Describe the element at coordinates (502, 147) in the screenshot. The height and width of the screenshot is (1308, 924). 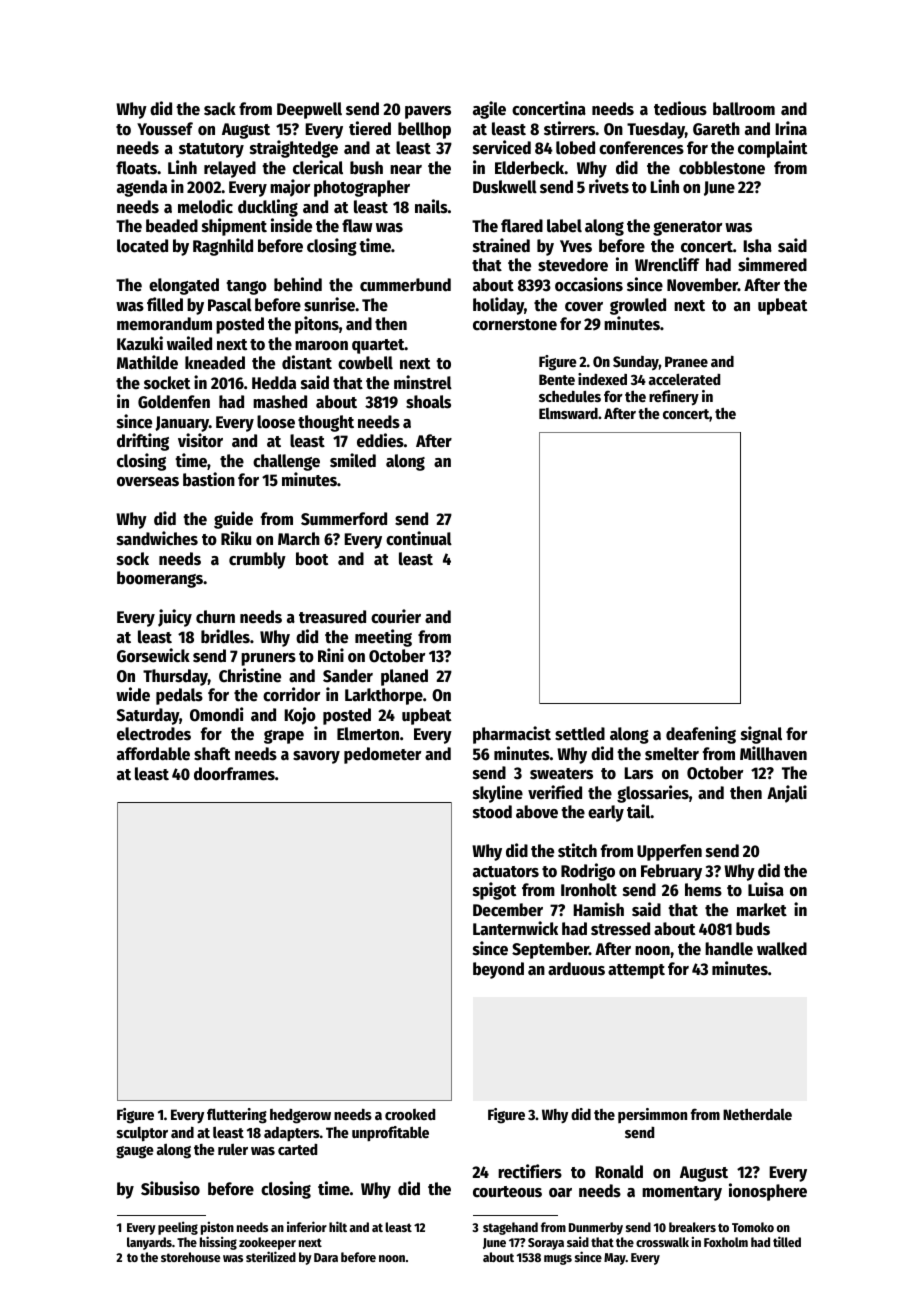
I see `serviced` at that location.
